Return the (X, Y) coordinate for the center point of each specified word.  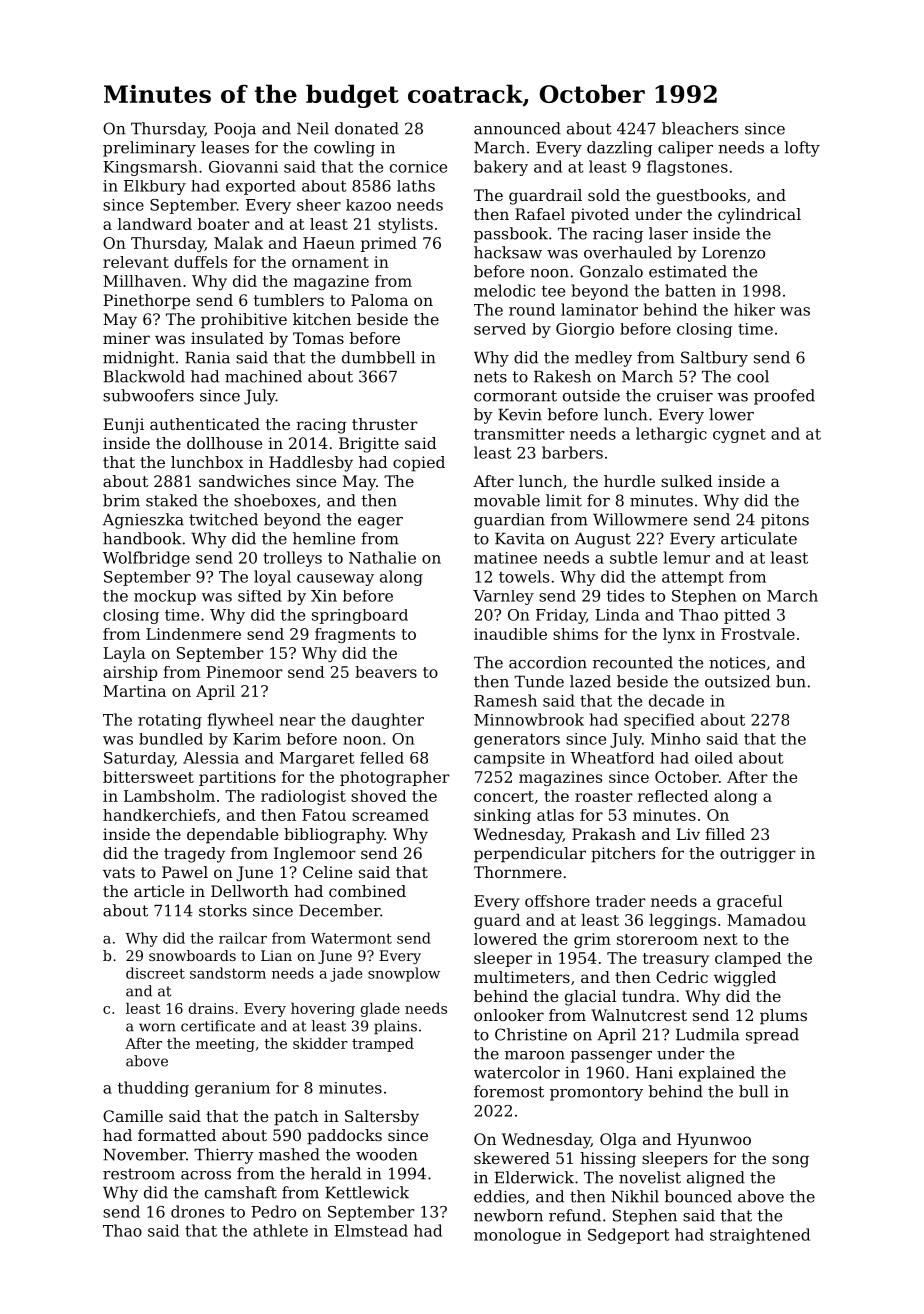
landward (155, 224)
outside (591, 395)
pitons (785, 521)
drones (197, 1211)
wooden (387, 1154)
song (790, 1161)
